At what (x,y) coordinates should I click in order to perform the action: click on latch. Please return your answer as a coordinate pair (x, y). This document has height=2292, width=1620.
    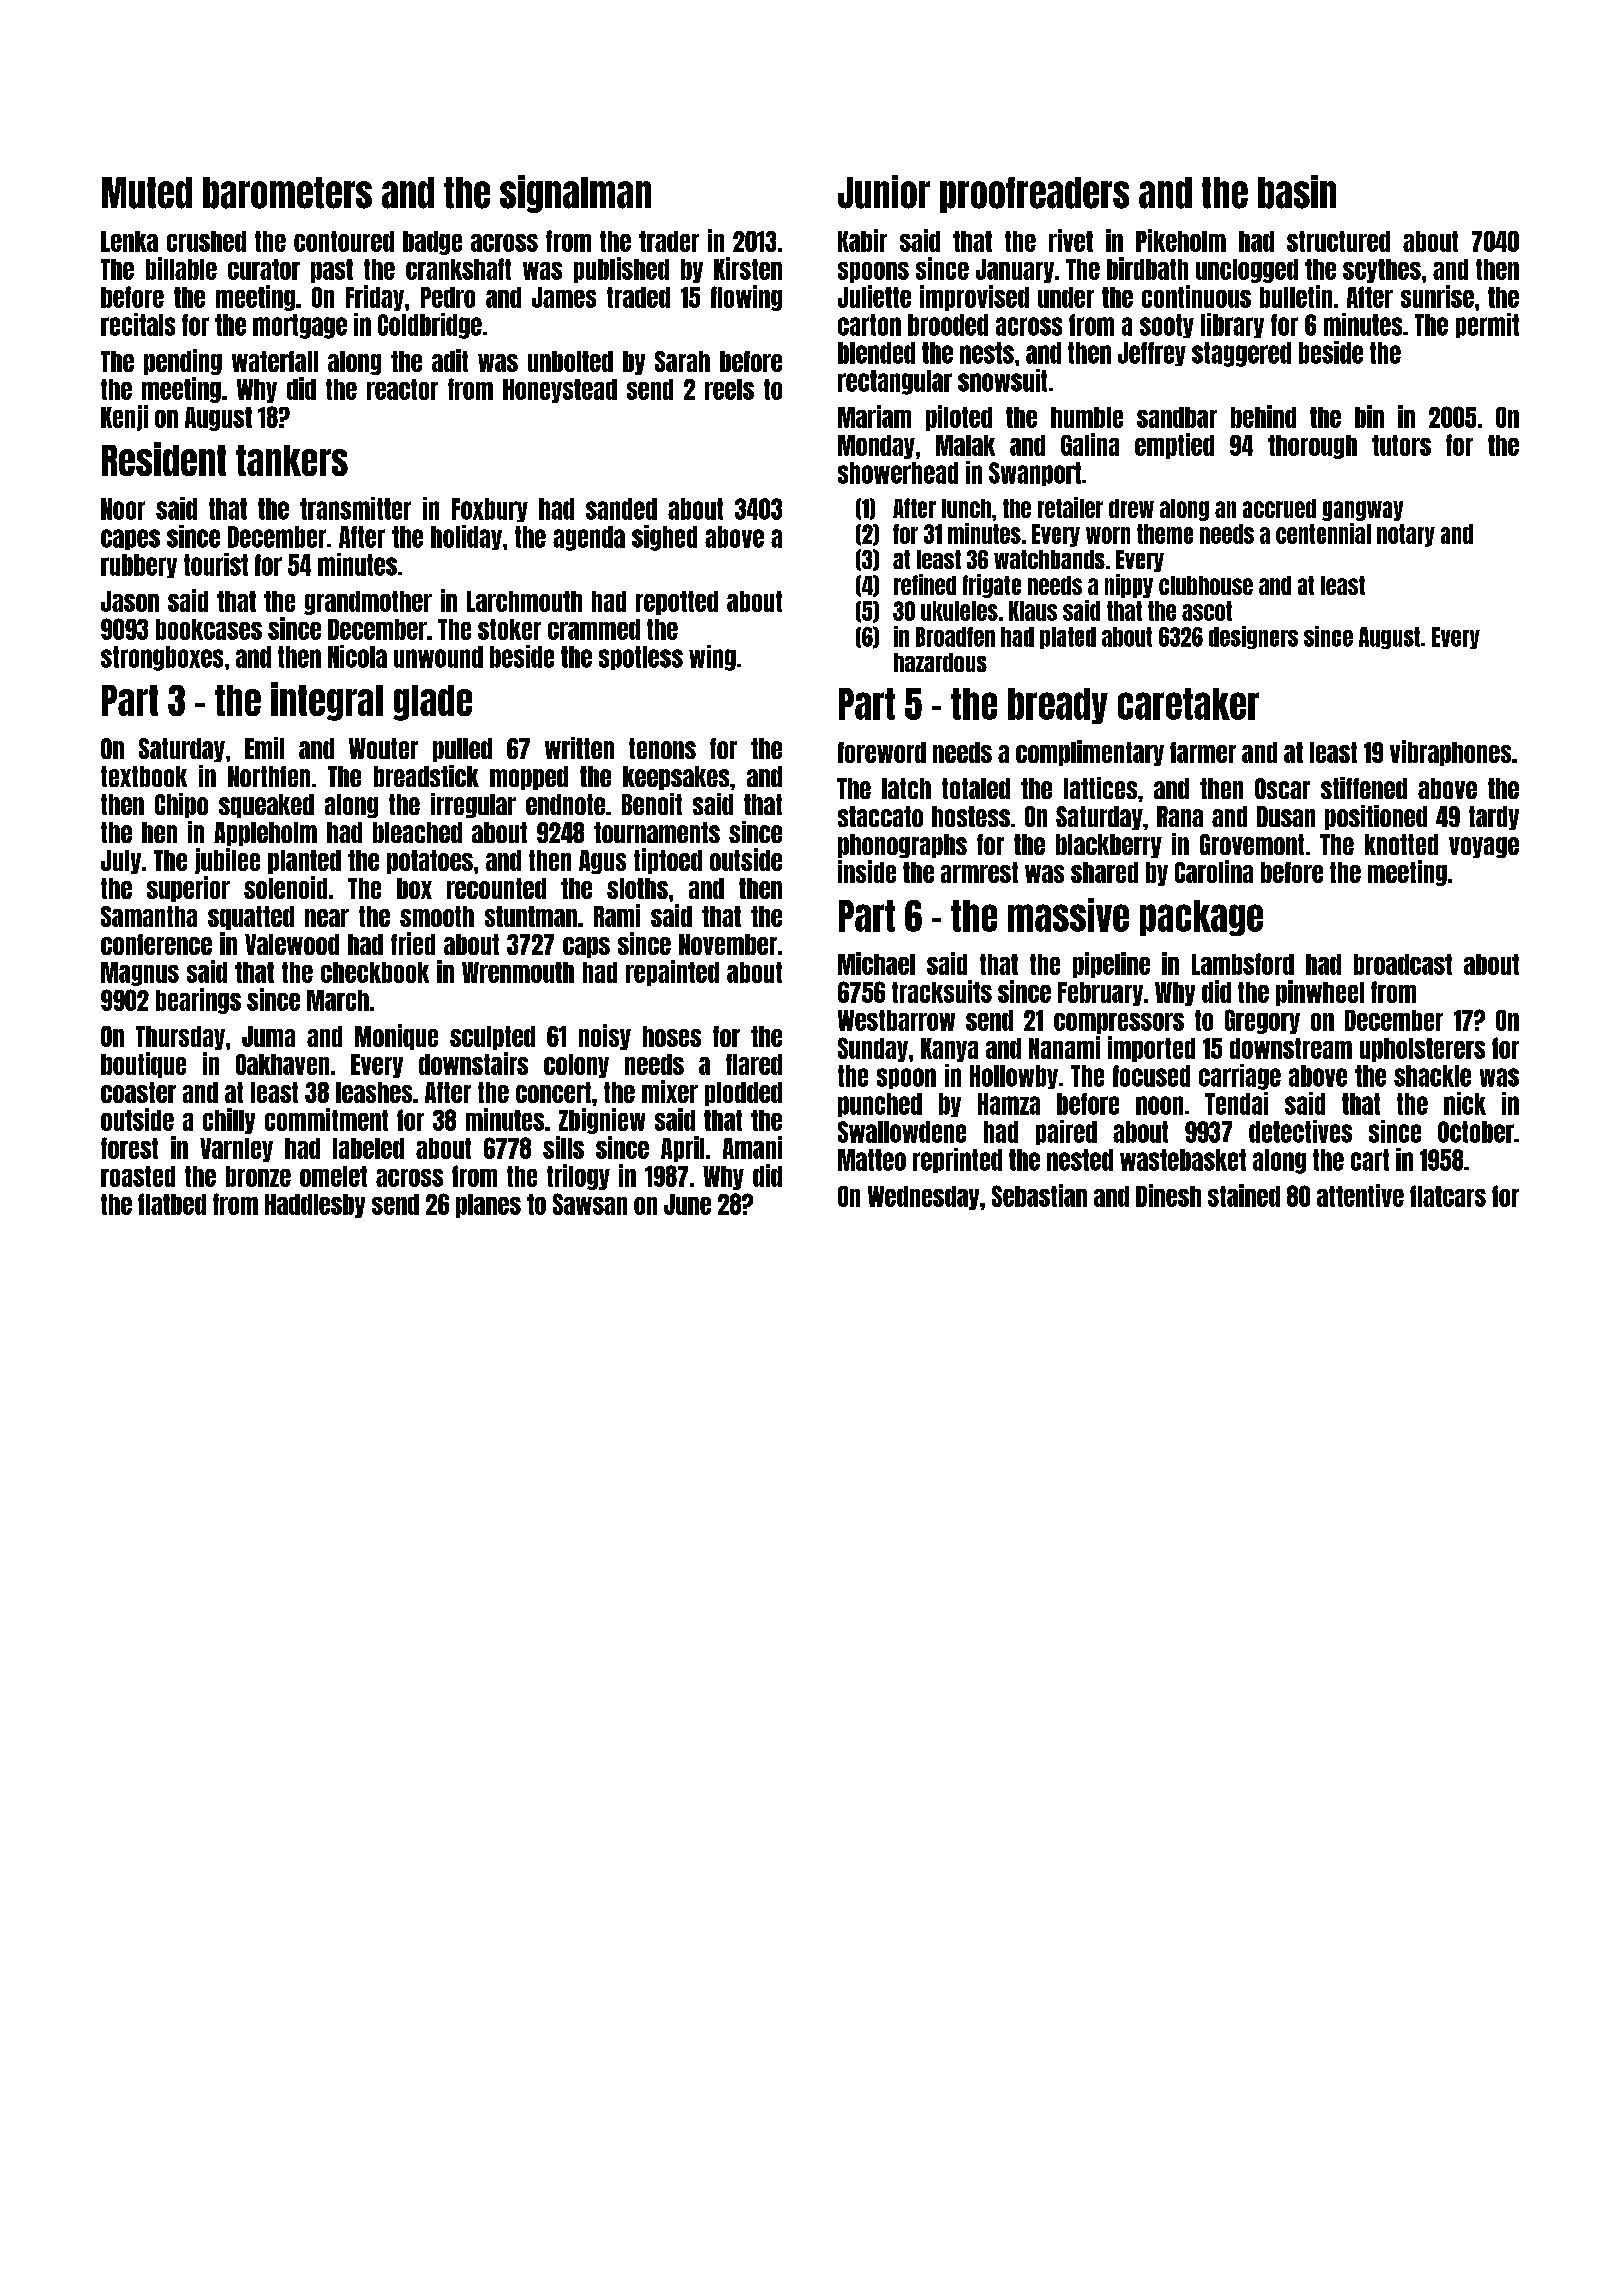
    Looking at the image, I should click on (906, 788).
